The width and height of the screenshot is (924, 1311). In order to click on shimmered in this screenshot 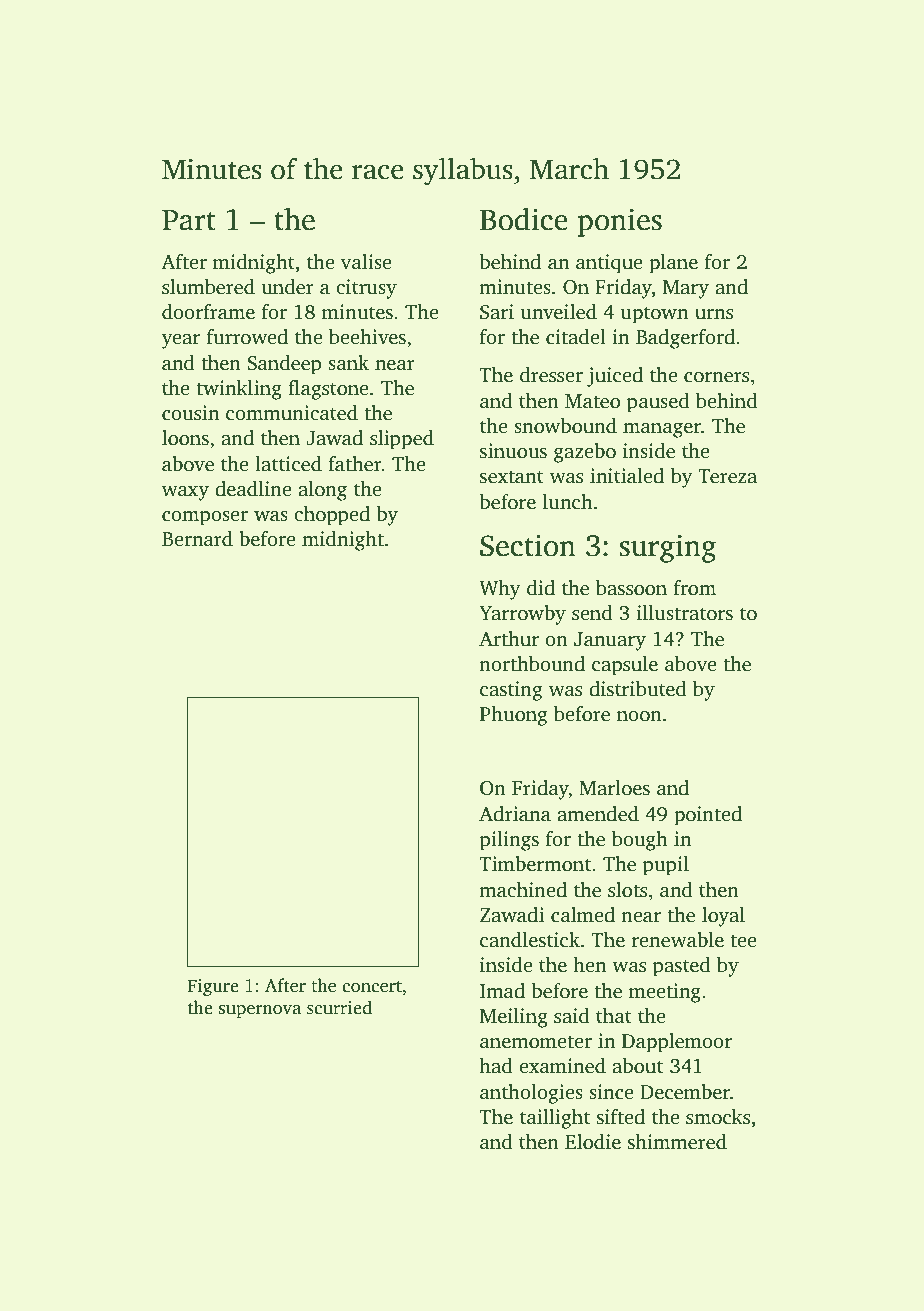, I will do `click(677, 1142)`.
